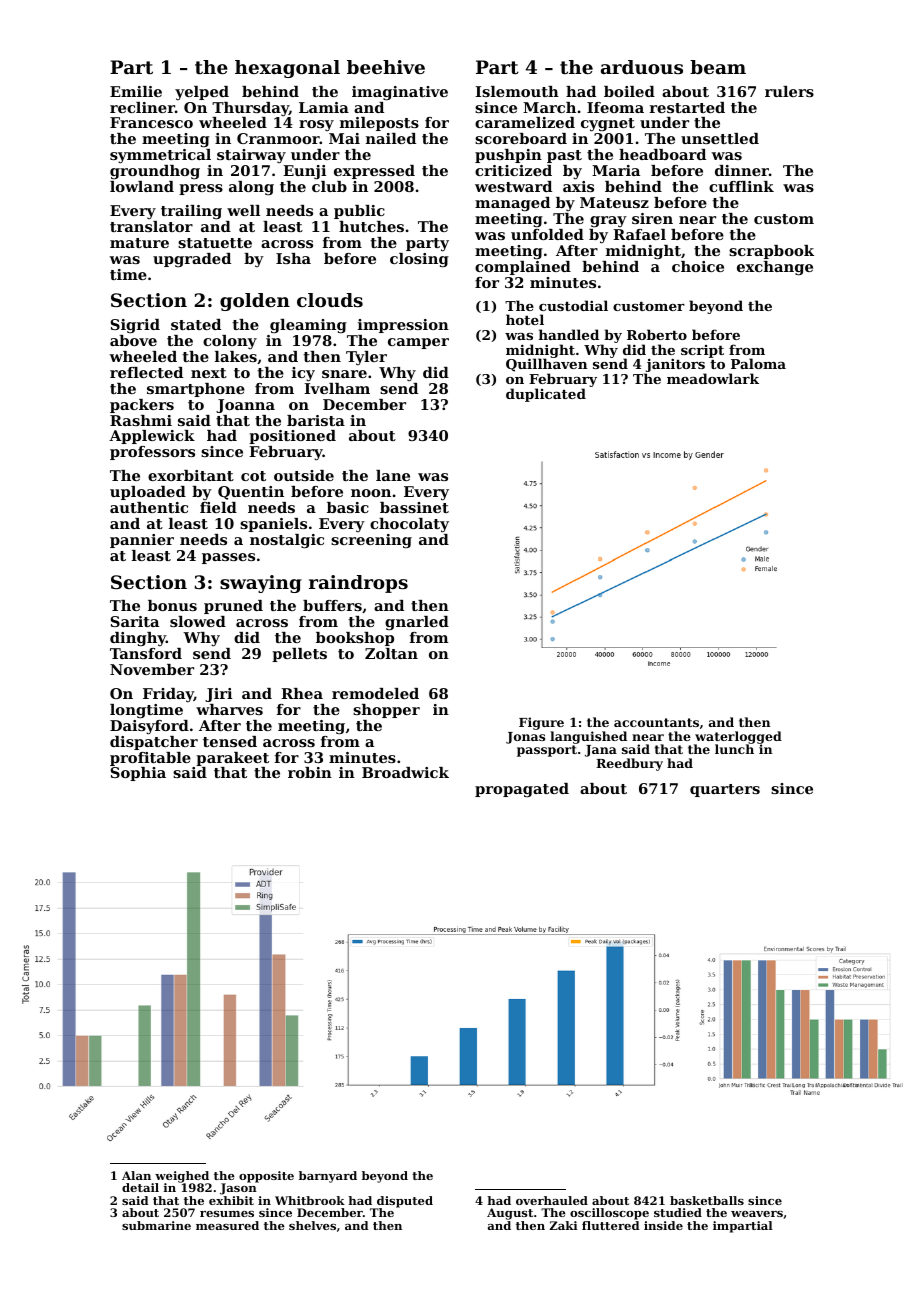 This screenshot has width=924, height=1308. What do you see at coordinates (517, 91) in the screenshot?
I see `Islemouth` at bounding box center [517, 91].
